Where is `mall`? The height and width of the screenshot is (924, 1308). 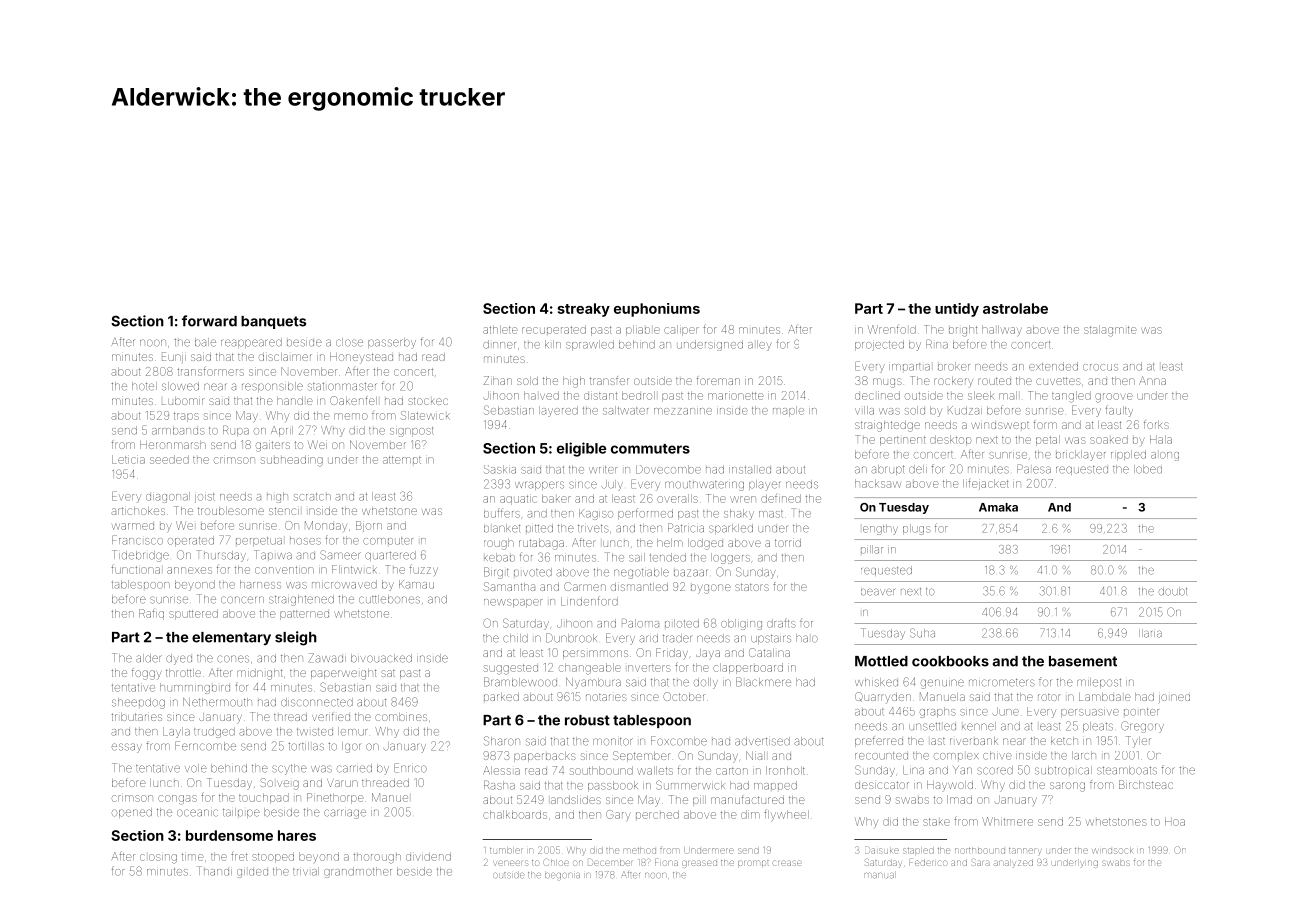 mall is located at coordinates (1008, 395).
